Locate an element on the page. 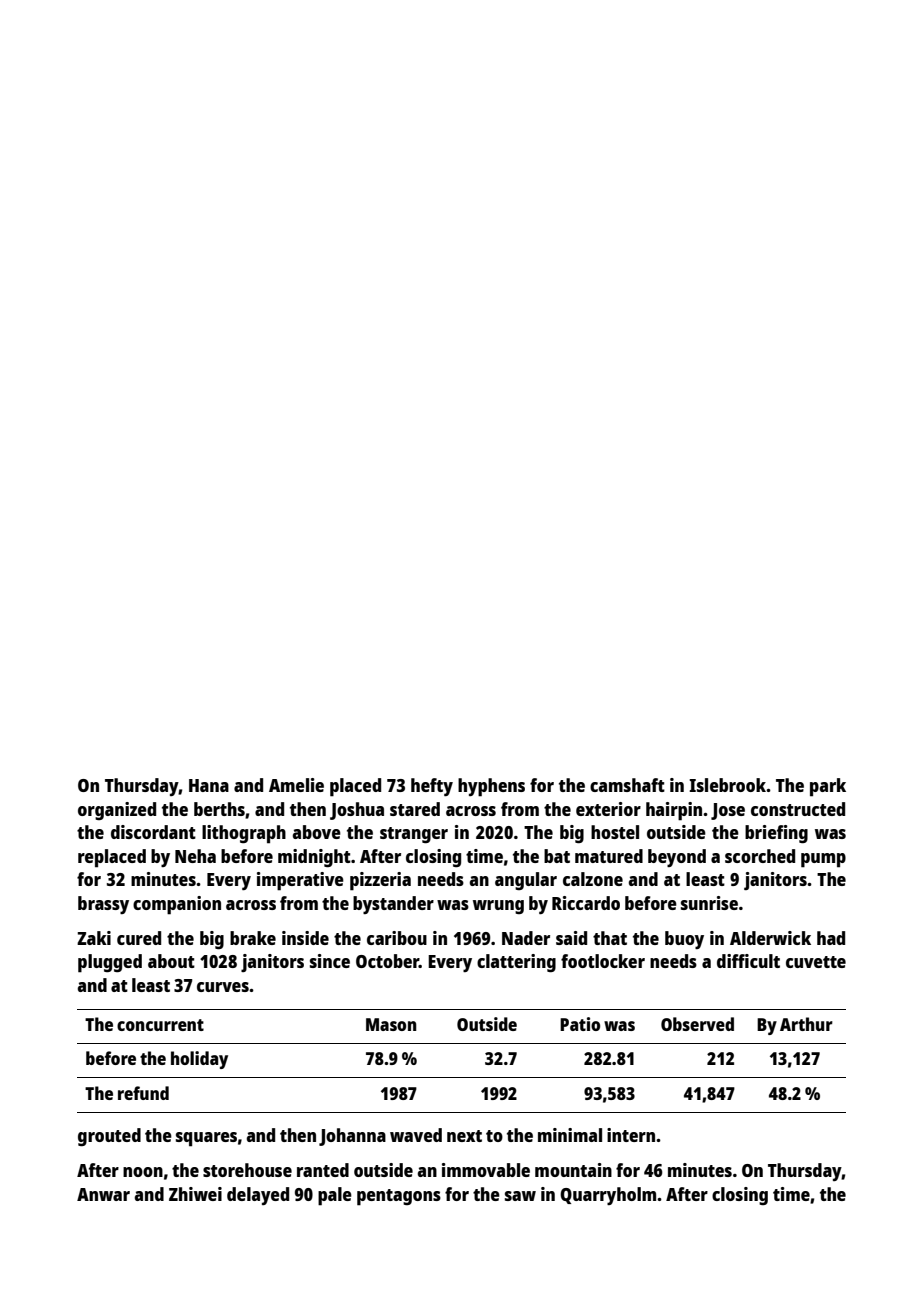 This image has height=1314, width=924. berths is located at coordinates (219, 809).
